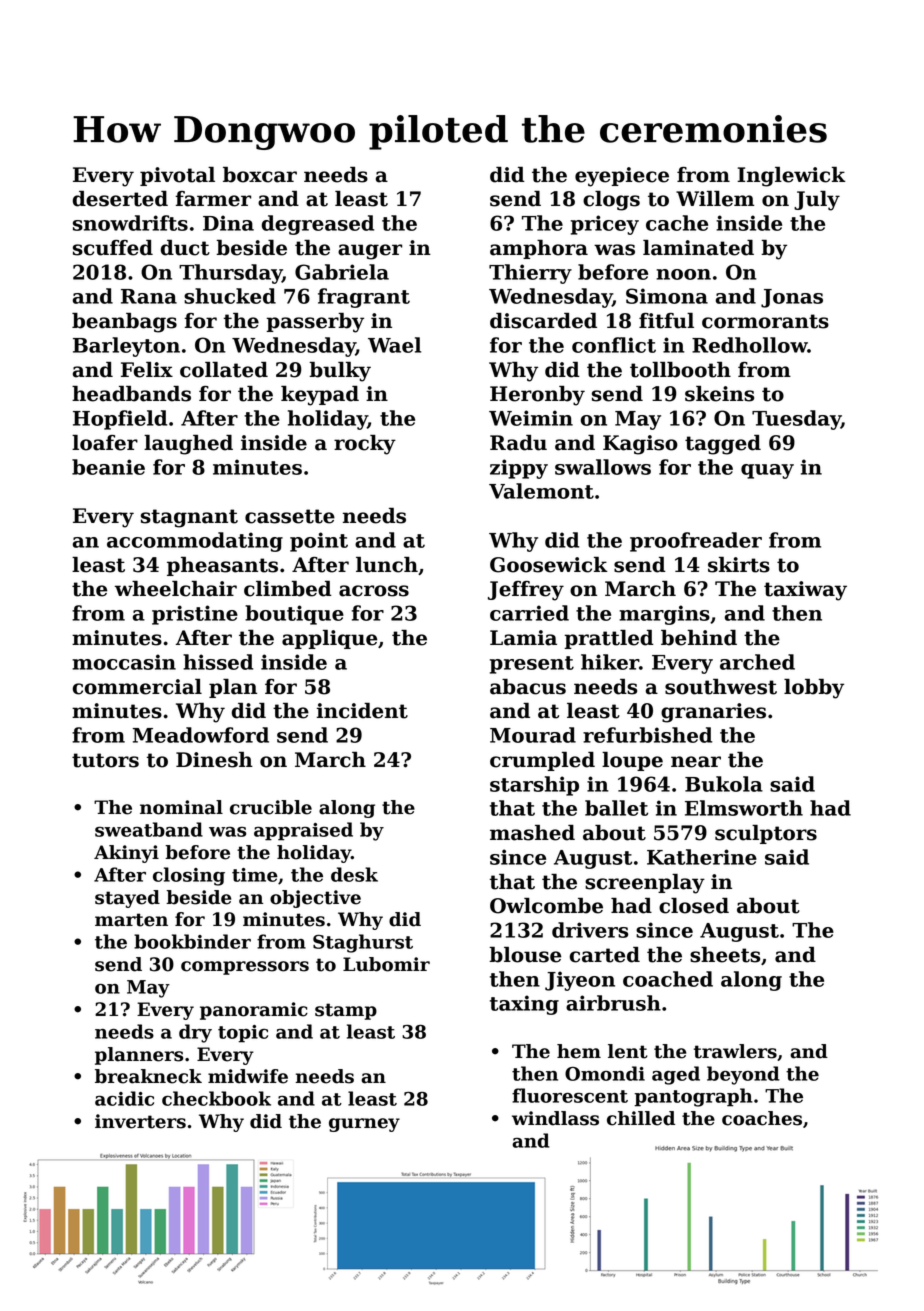 Image resolution: width=924 pixels, height=1311 pixels. I want to click on appraised, so click(303, 831).
